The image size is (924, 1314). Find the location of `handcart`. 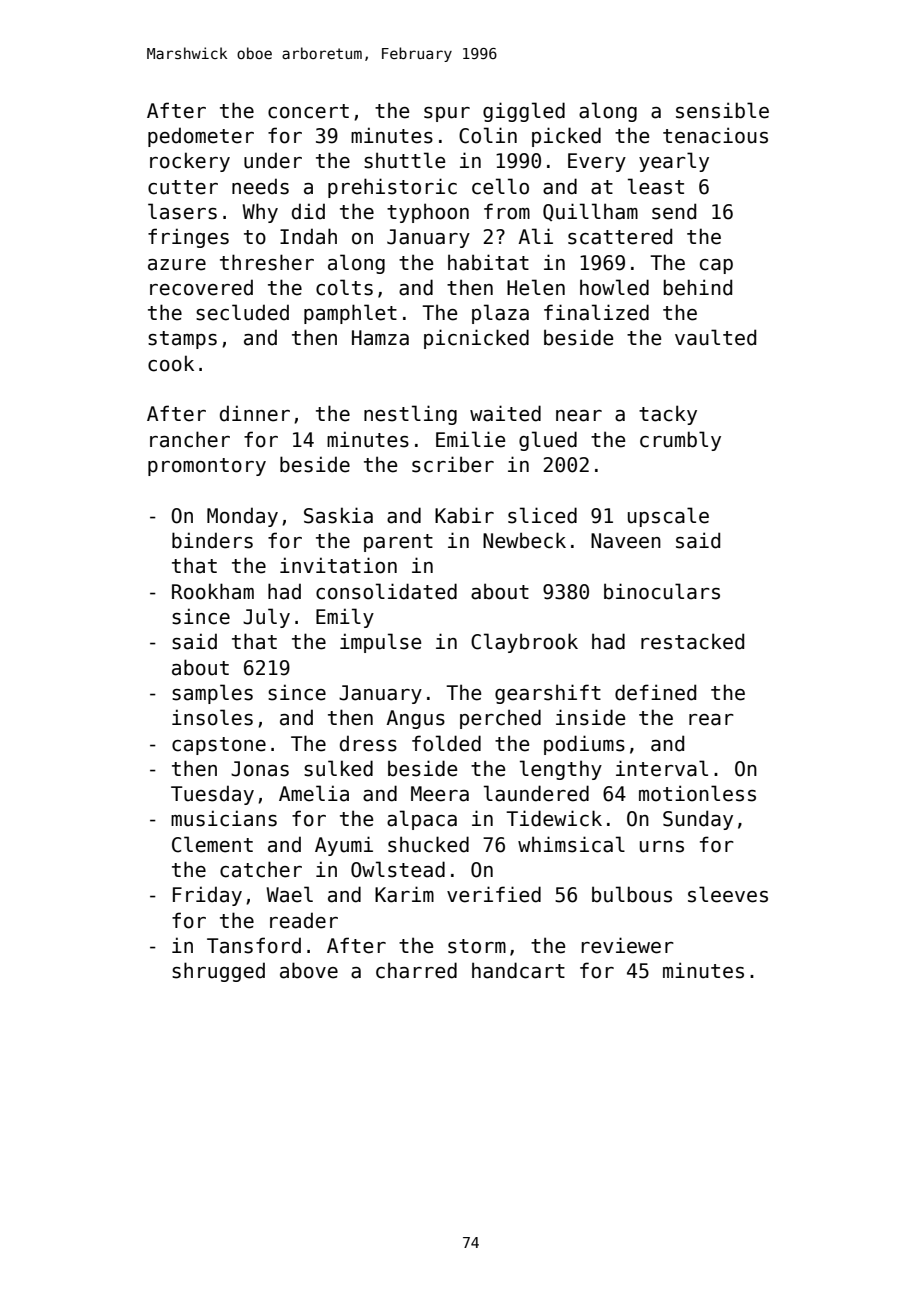

handcart is located at coordinates (518, 970).
